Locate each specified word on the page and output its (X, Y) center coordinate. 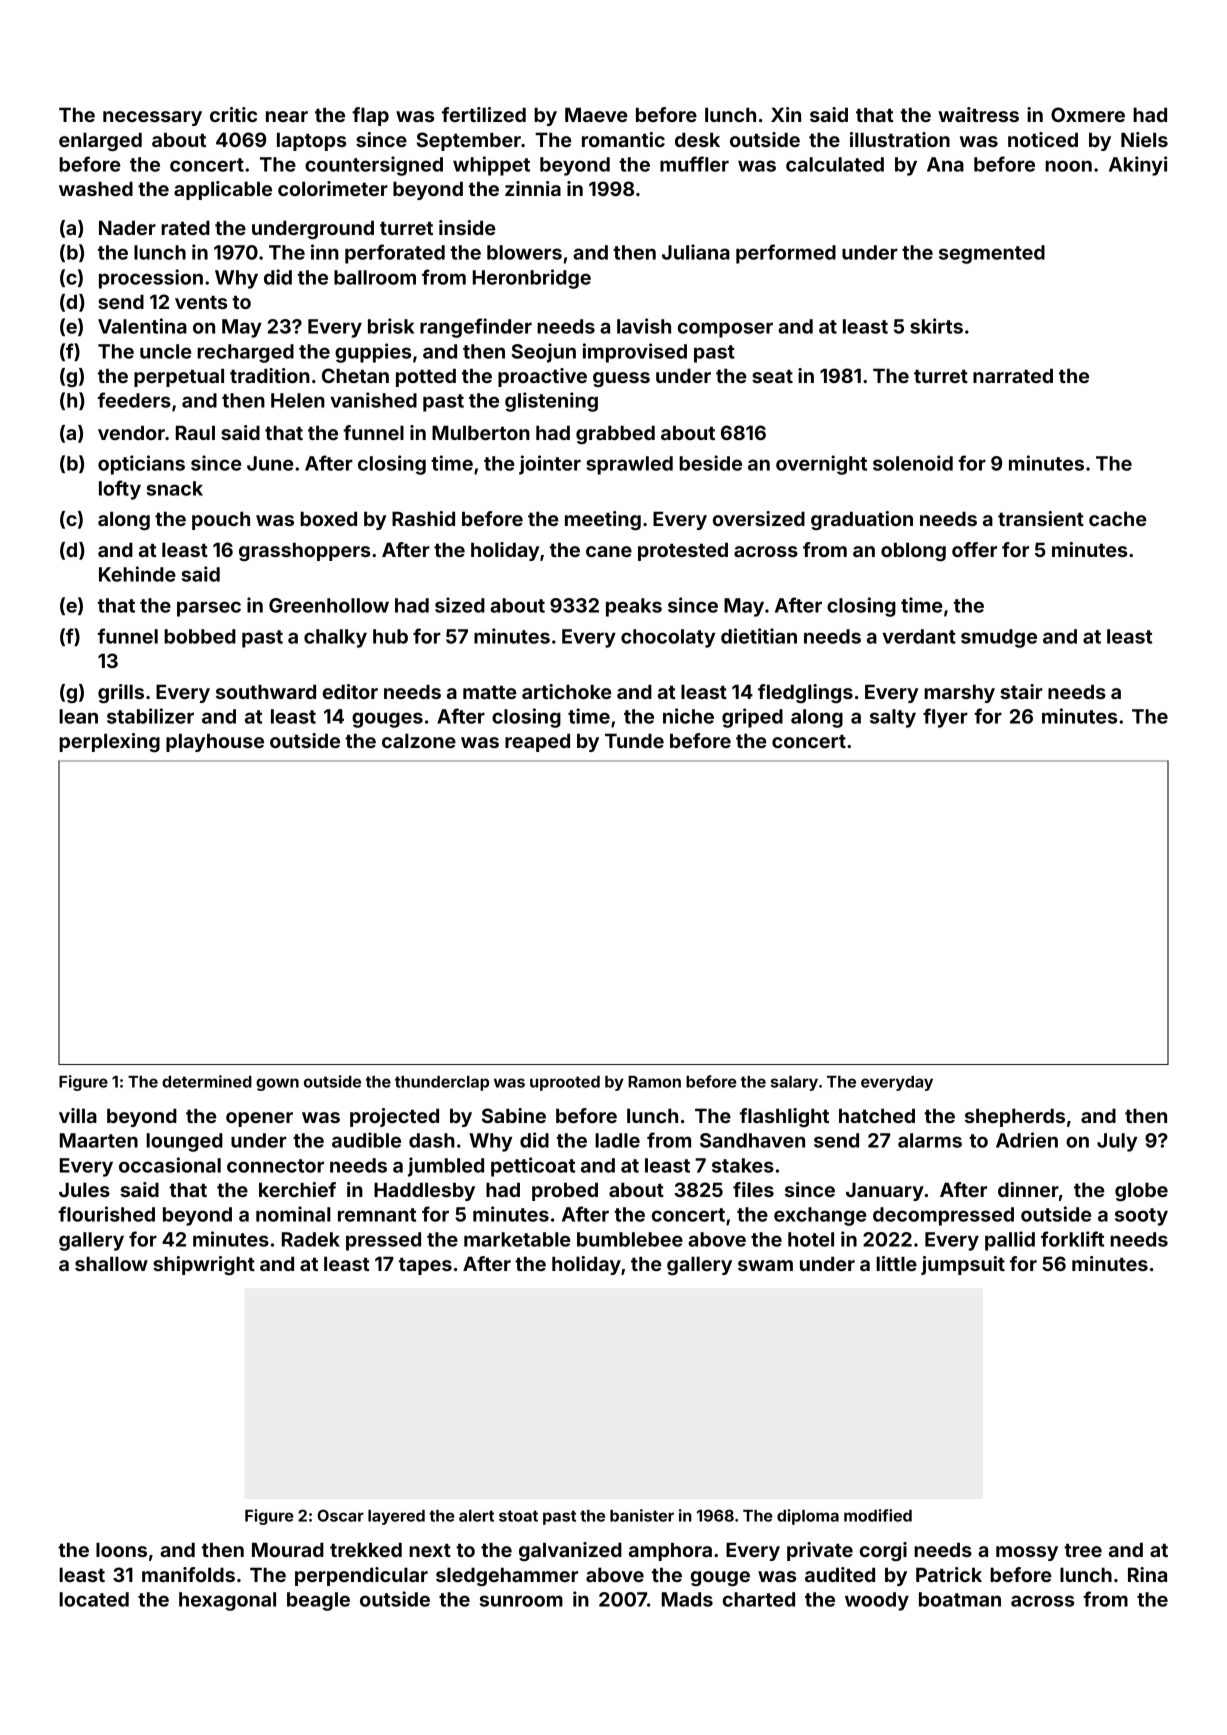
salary (794, 1083)
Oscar (340, 1515)
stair (1021, 691)
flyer (945, 718)
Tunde (634, 740)
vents (201, 302)
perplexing (109, 742)
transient (1041, 518)
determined (207, 1081)
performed (786, 254)
